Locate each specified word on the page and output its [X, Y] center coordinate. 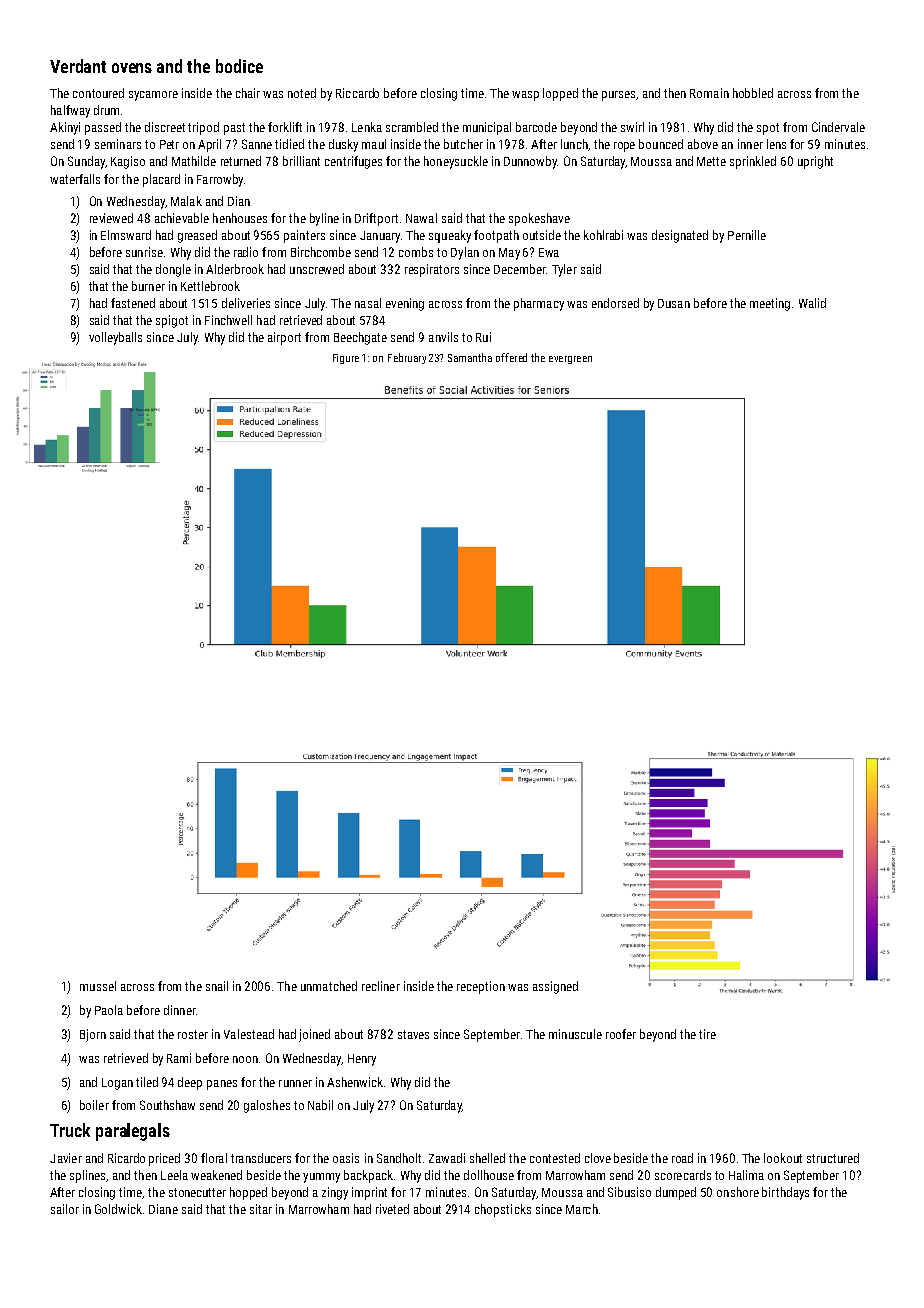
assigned [555, 987]
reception [481, 987]
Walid [812, 303]
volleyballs [115, 338]
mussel [98, 986]
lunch [574, 144]
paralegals [133, 1132]
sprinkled [753, 162]
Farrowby [220, 180]
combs [416, 252]
